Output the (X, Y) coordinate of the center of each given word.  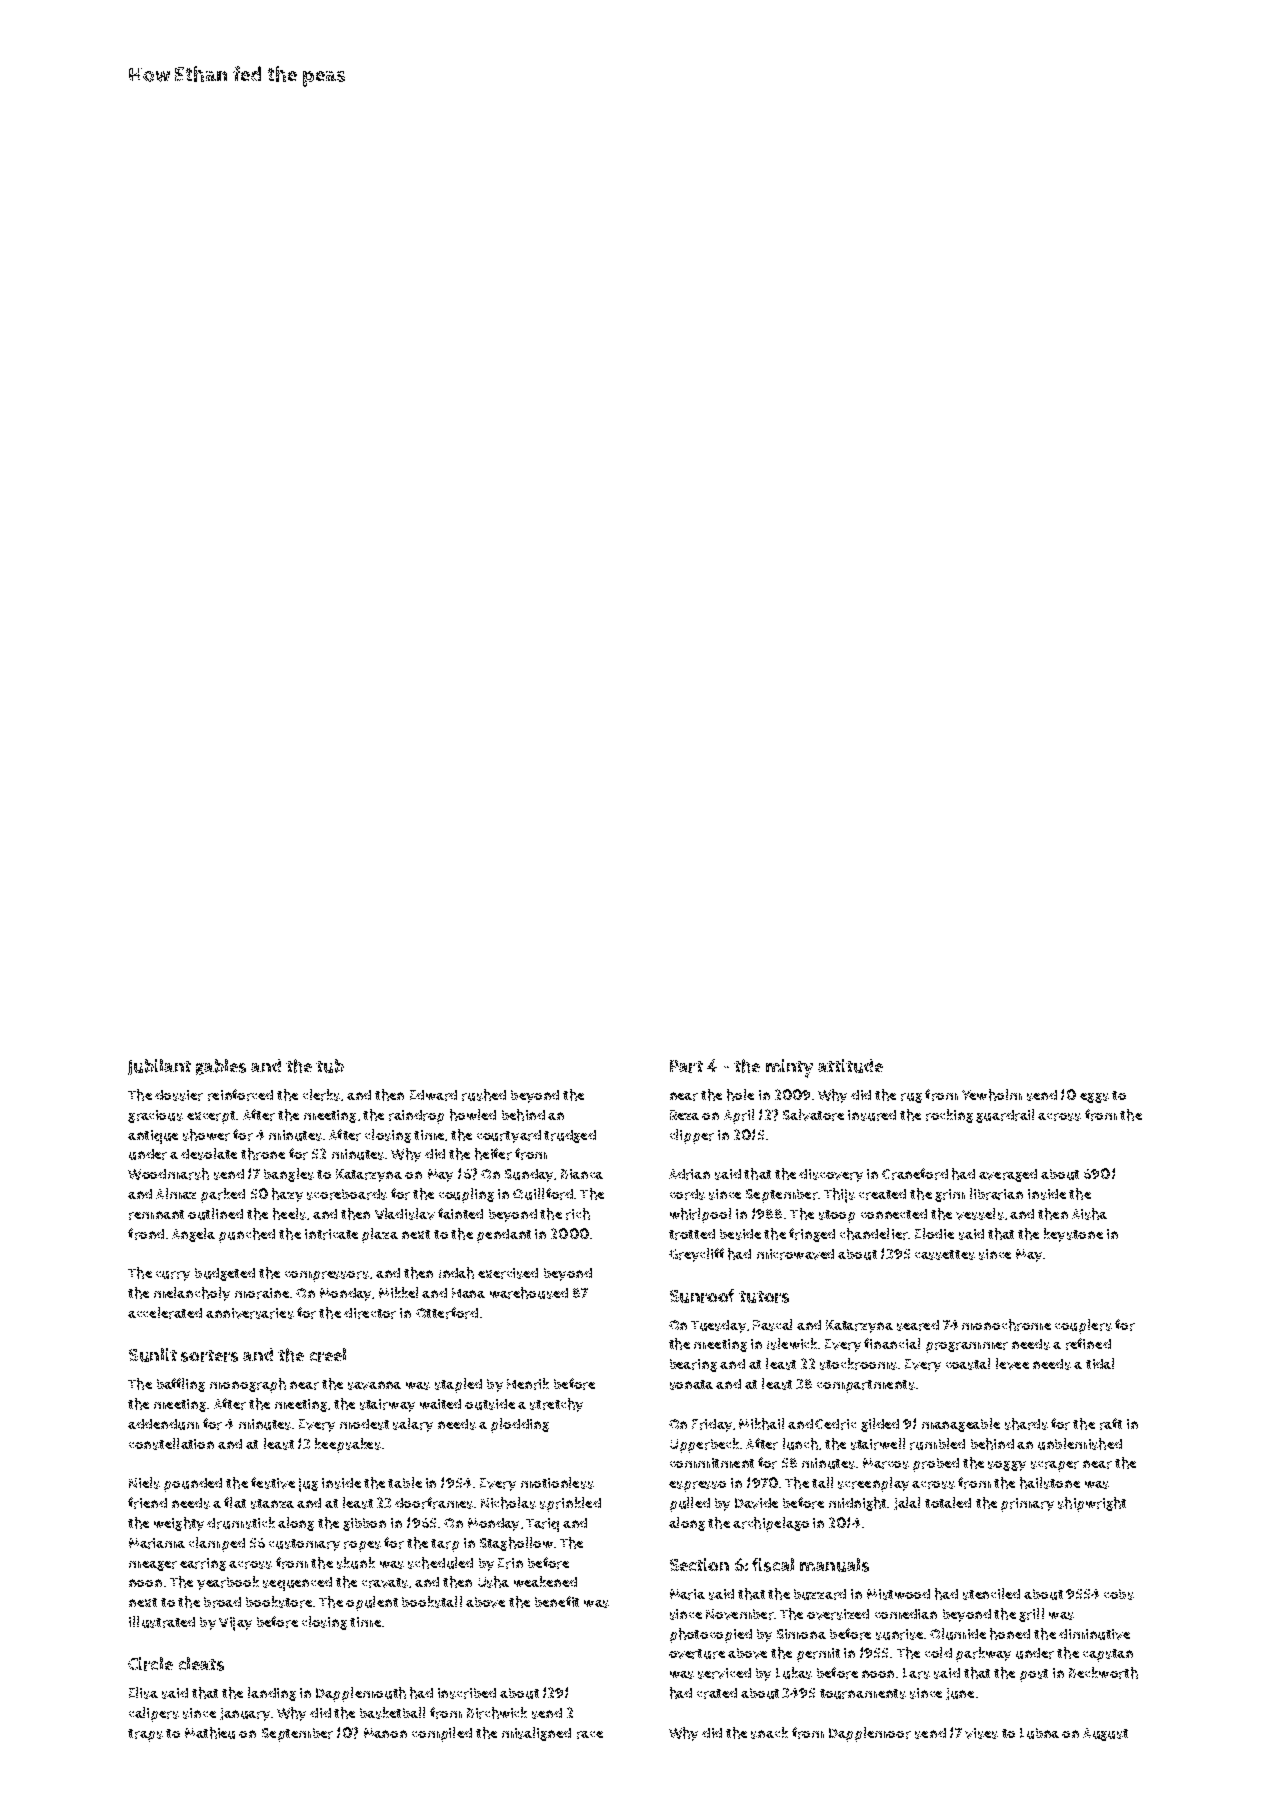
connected (894, 1214)
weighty (179, 1524)
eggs (1094, 1098)
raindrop (416, 1117)
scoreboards (347, 1194)
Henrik (528, 1384)
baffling (181, 1385)
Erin (510, 1563)
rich (578, 1214)
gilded (880, 1425)
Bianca (582, 1174)
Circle (150, 1664)
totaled (948, 1502)
